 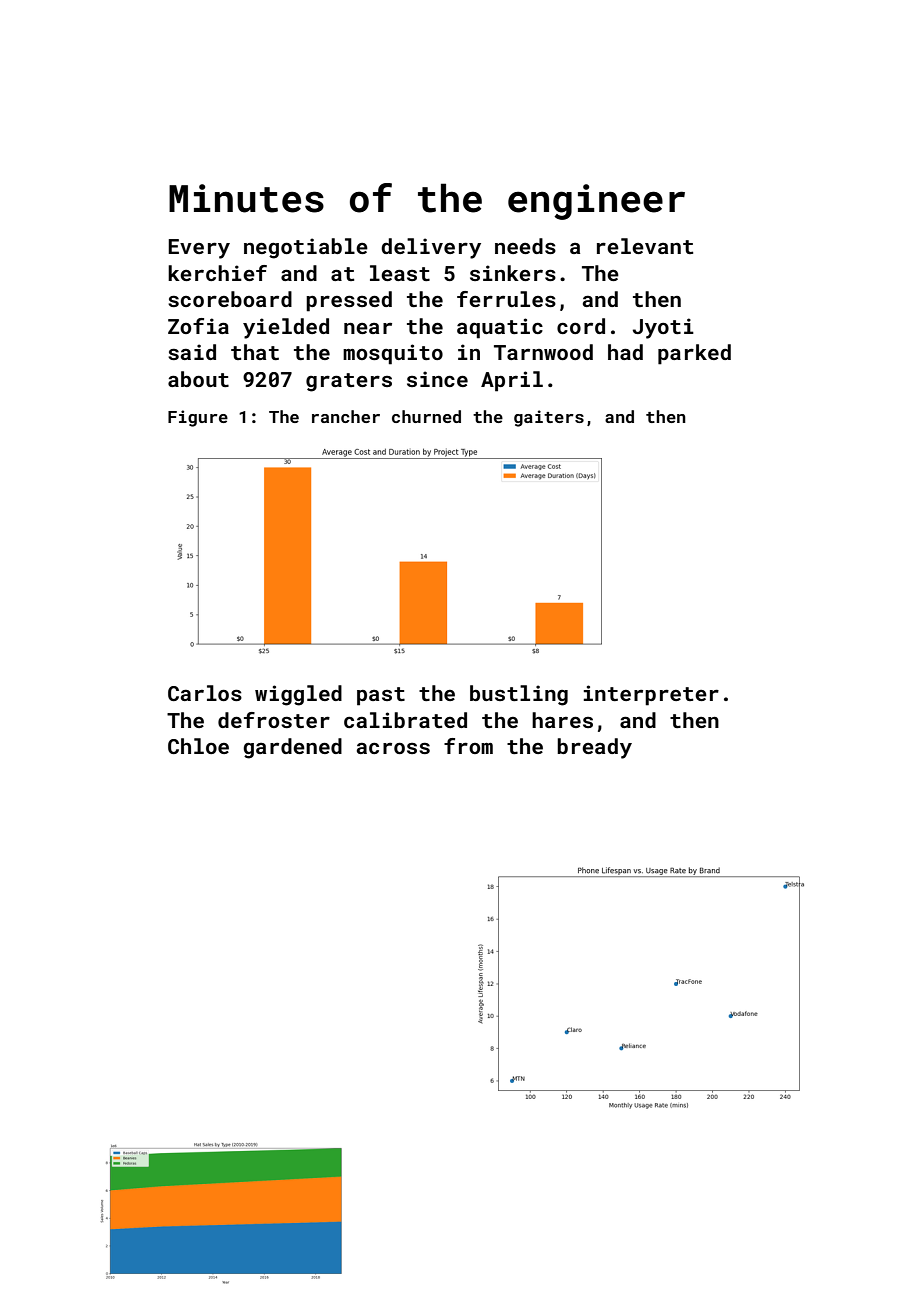 I want to click on Carlos, so click(x=205, y=693).
